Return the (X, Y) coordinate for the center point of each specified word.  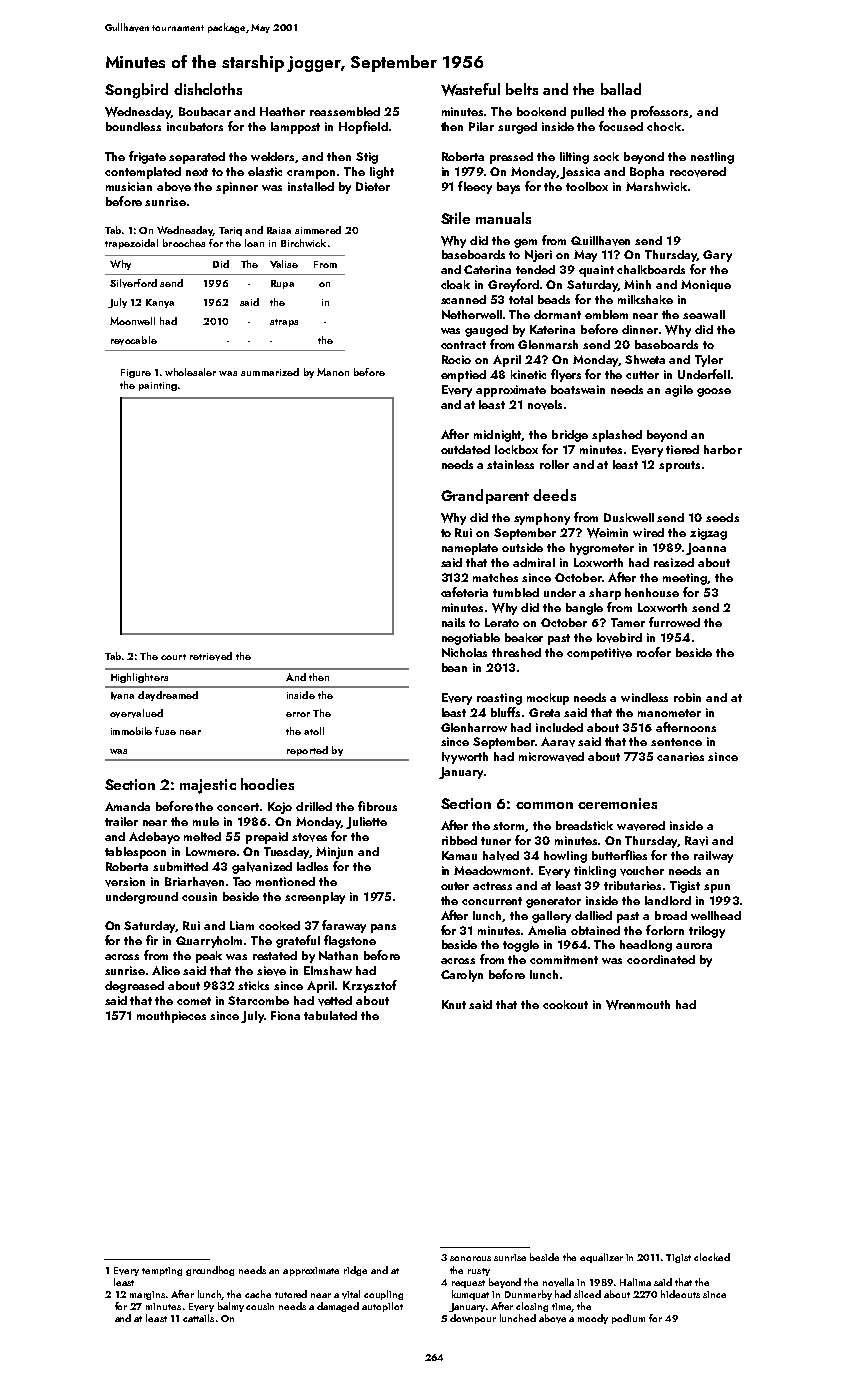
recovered (698, 172)
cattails (198, 1318)
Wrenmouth (638, 1005)
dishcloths (208, 89)
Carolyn (462, 976)
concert (238, 807)
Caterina (487, 269)
